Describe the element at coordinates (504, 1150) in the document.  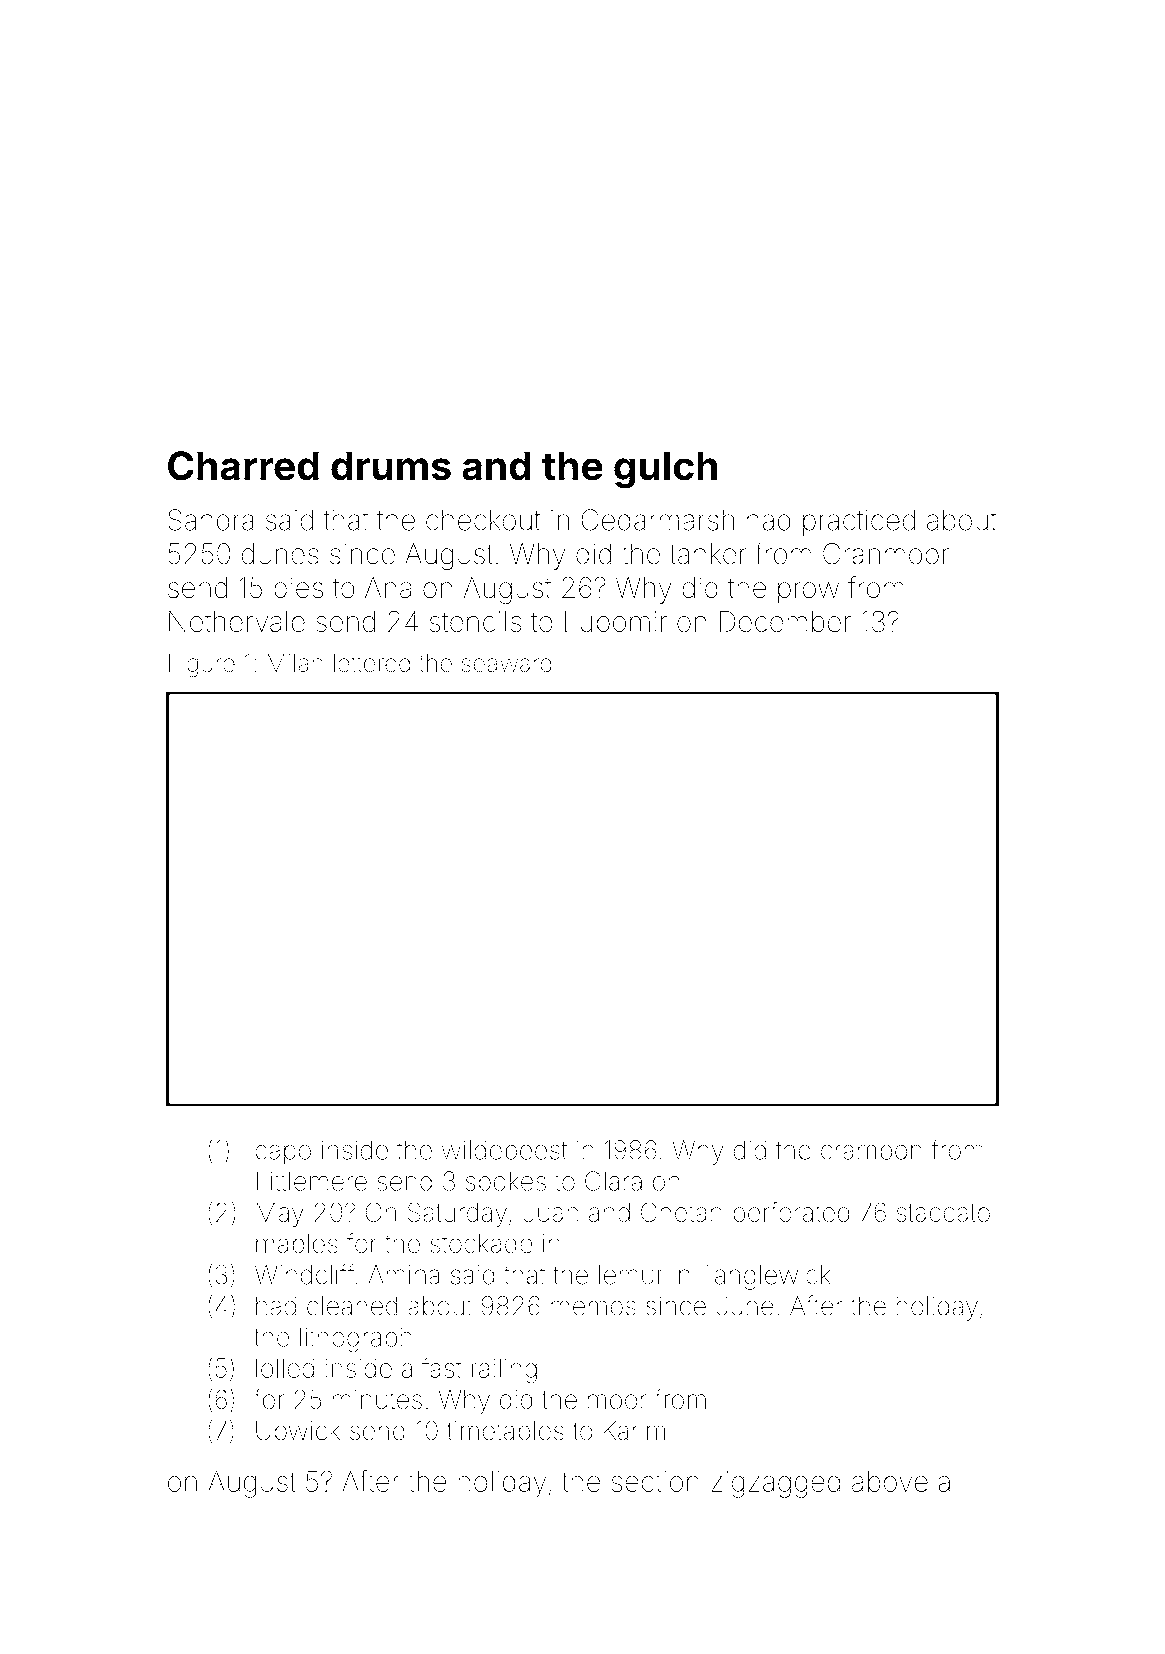
I see `wildebeest` at that location.
